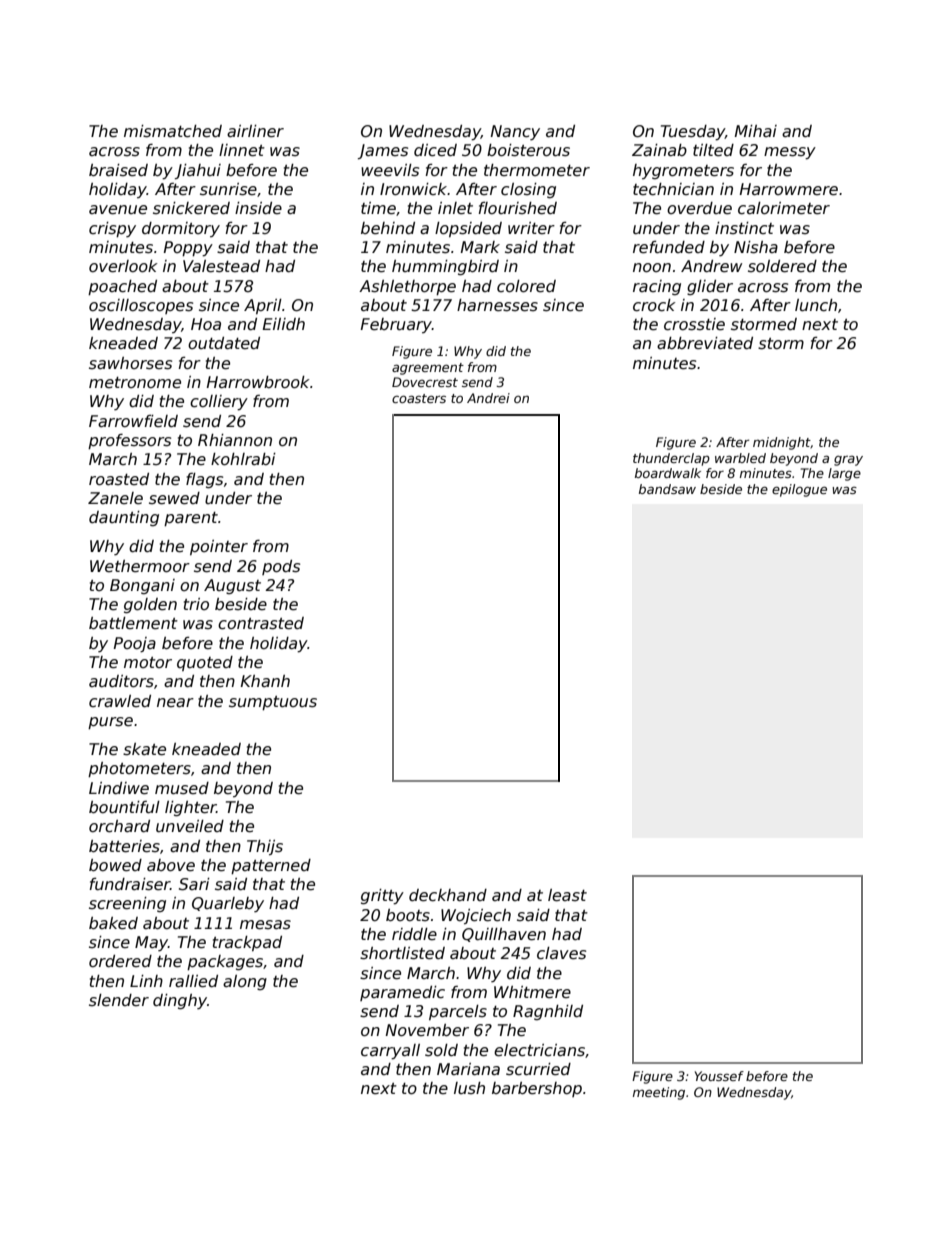 The width and height of the screenshot is (952, 1233). I want to click on dormitory, so click(181, 229).
